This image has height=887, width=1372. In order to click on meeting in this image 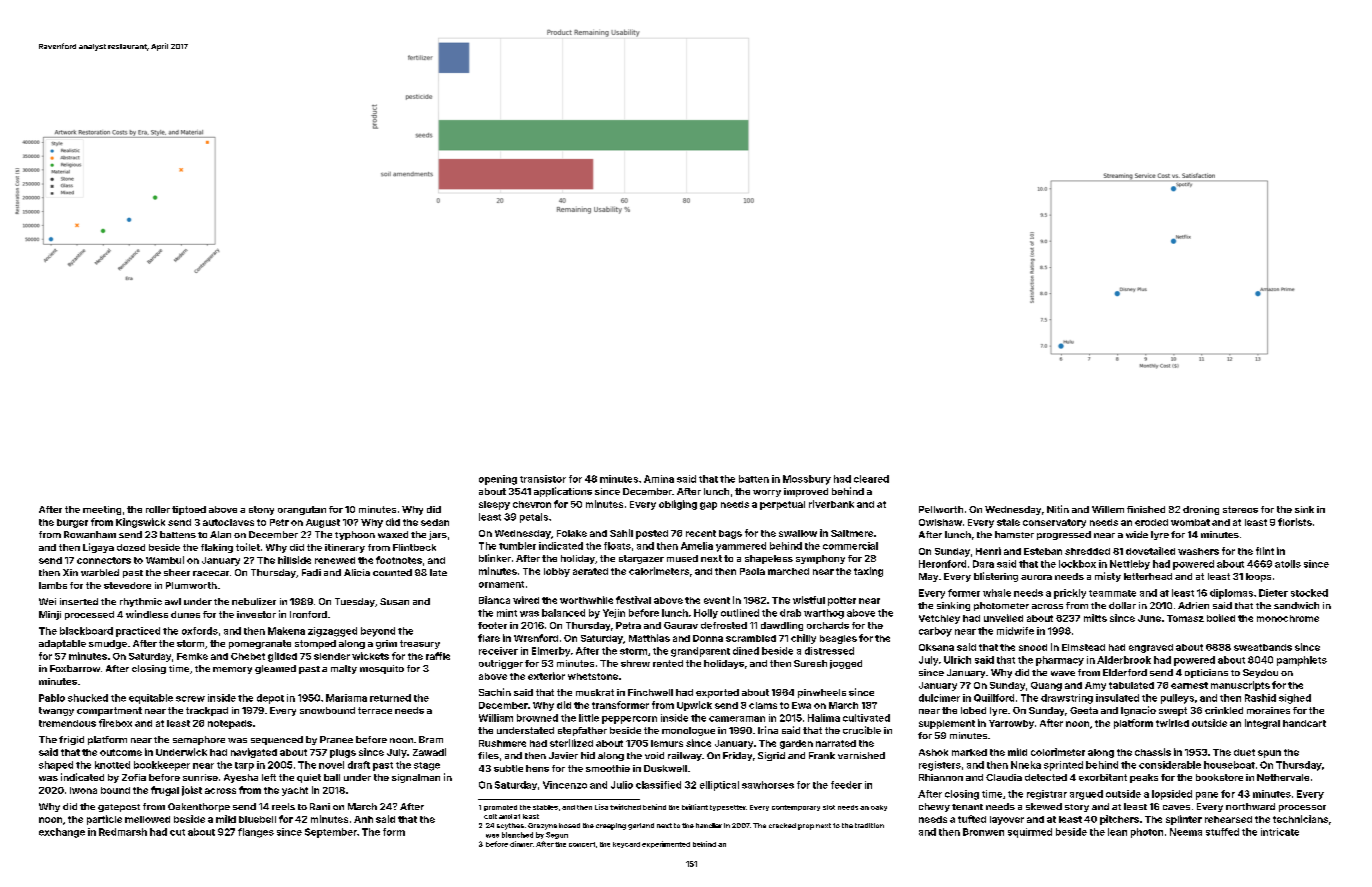, I will do `click(102, 510)`.
